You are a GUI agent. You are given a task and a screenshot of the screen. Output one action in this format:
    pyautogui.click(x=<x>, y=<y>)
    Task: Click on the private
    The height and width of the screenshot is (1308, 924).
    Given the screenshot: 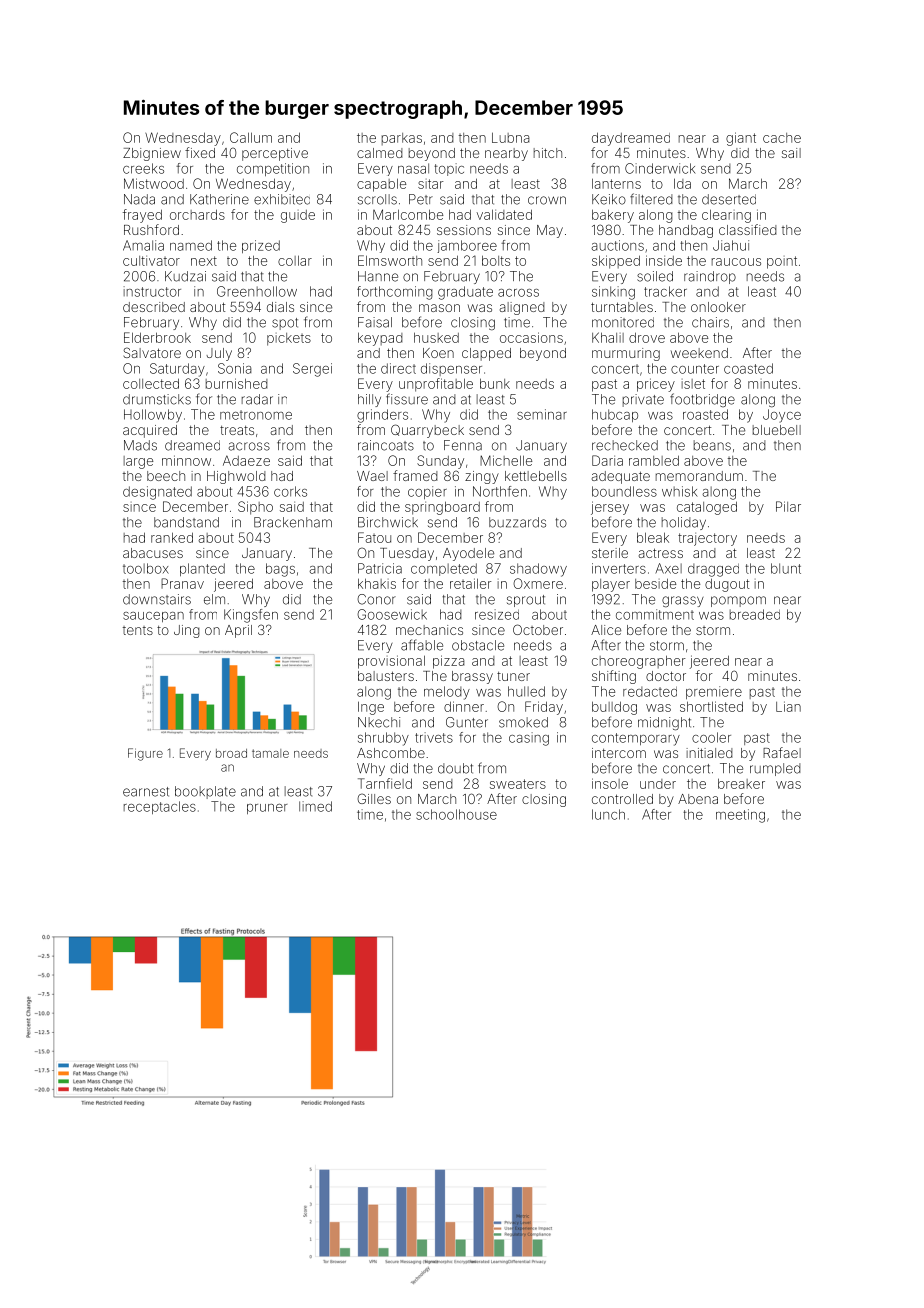 What is the action you would take?
    pyautogui.click(x=643, y=400)
